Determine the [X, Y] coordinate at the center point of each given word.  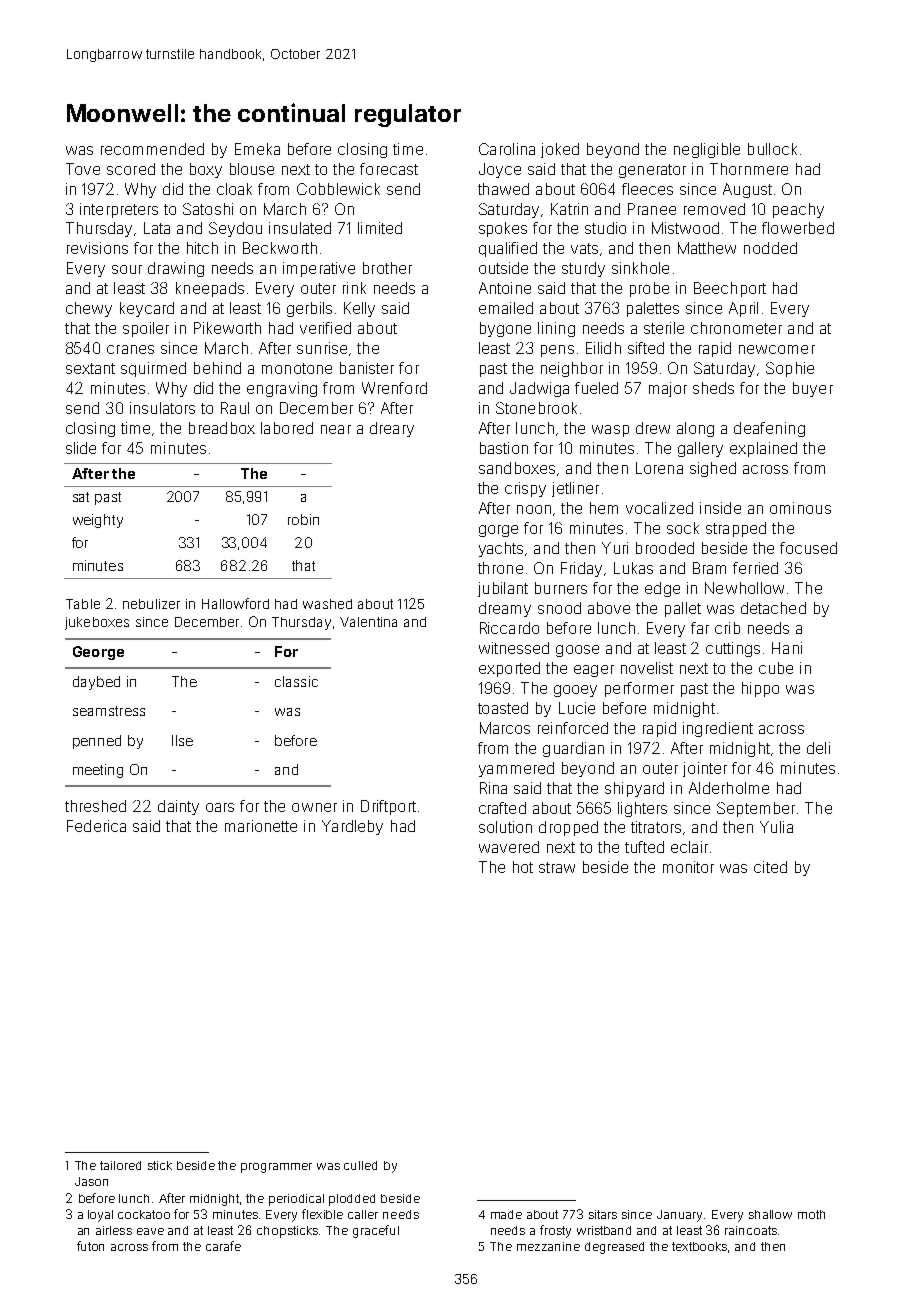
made [506, 1214]
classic [296, 681]
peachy [798, 210]
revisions [97, 248]
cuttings [733, 649]
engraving [282, 389]
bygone [505, 329]
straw [557, 867]
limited [380, 228]
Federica [96, 826]
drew [653, 428]
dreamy [505, 609]
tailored [120, 1165]
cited [770, 867]
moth [811, 1214]
